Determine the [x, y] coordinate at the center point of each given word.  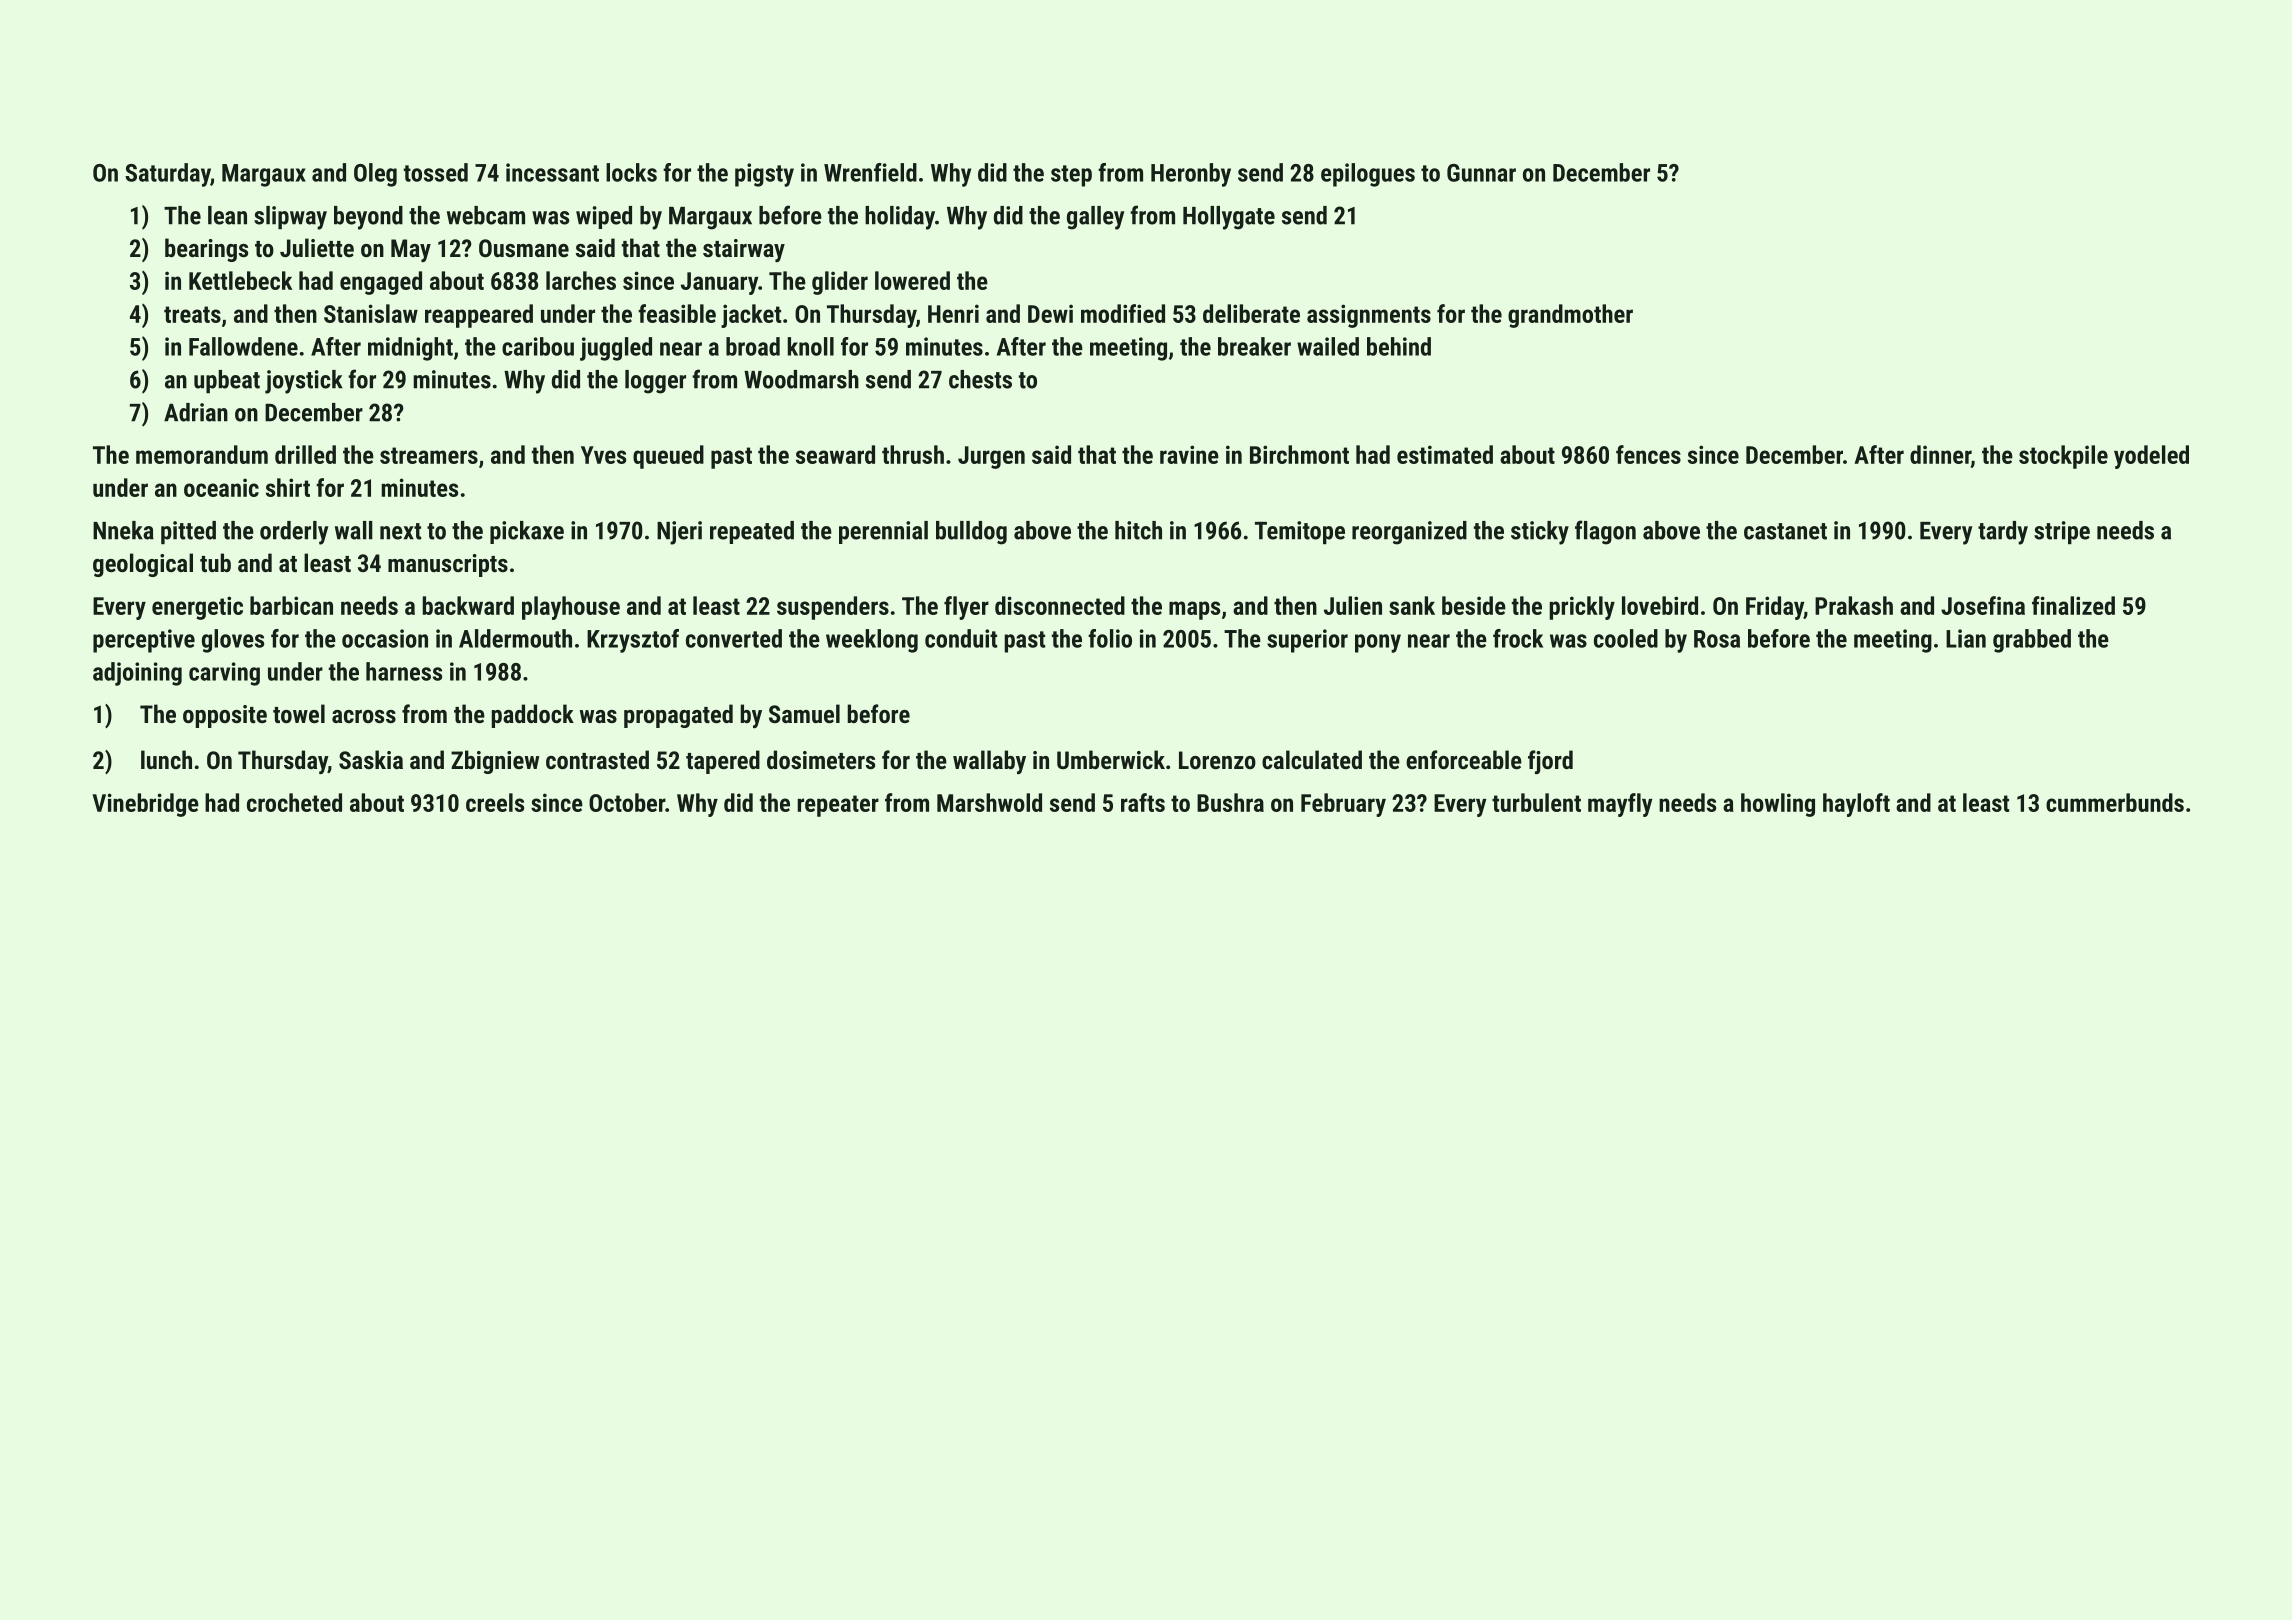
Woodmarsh [801, 379]
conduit [961, 638]
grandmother [1570, 316]
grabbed [2032, 641]
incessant [552, 172]
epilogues [1368, 175]
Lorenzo [1217, 760]
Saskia [371, 759]
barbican [291, 605]
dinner [1940, 454]
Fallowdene [243, 346]
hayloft [1856, 805]
